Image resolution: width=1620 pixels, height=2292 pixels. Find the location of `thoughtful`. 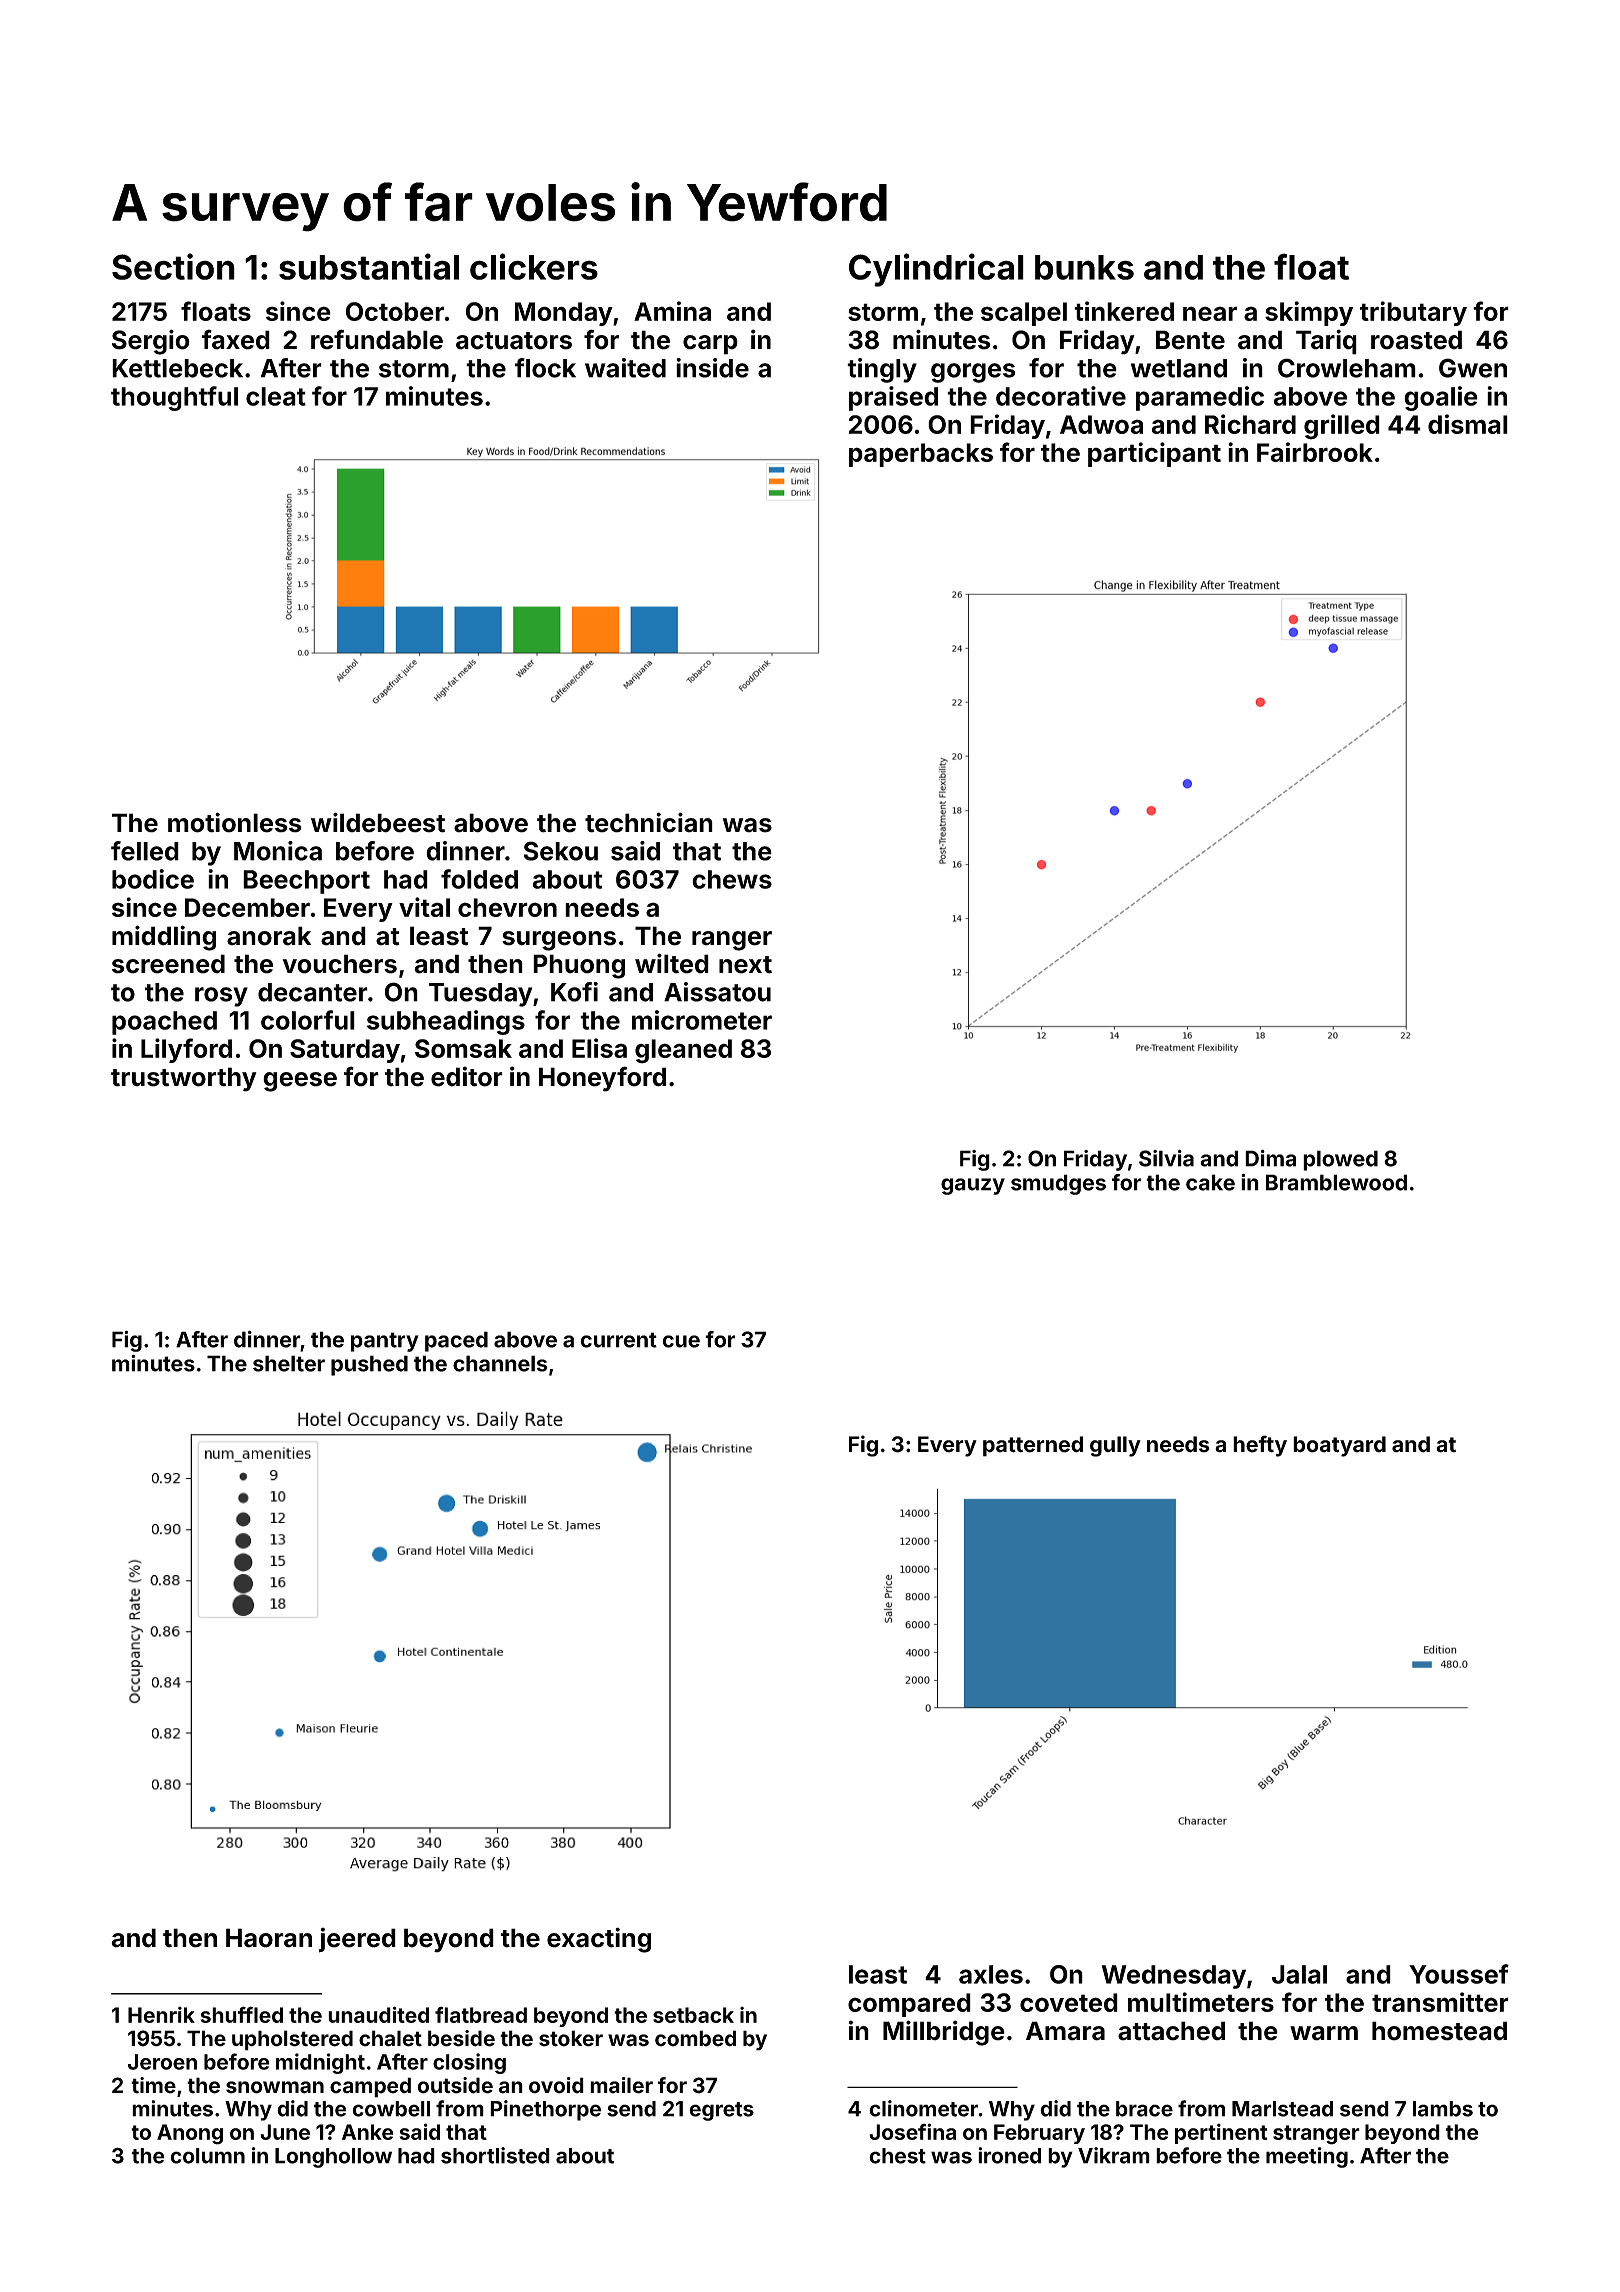

thoughtful is located at coordinates (174, 398).
